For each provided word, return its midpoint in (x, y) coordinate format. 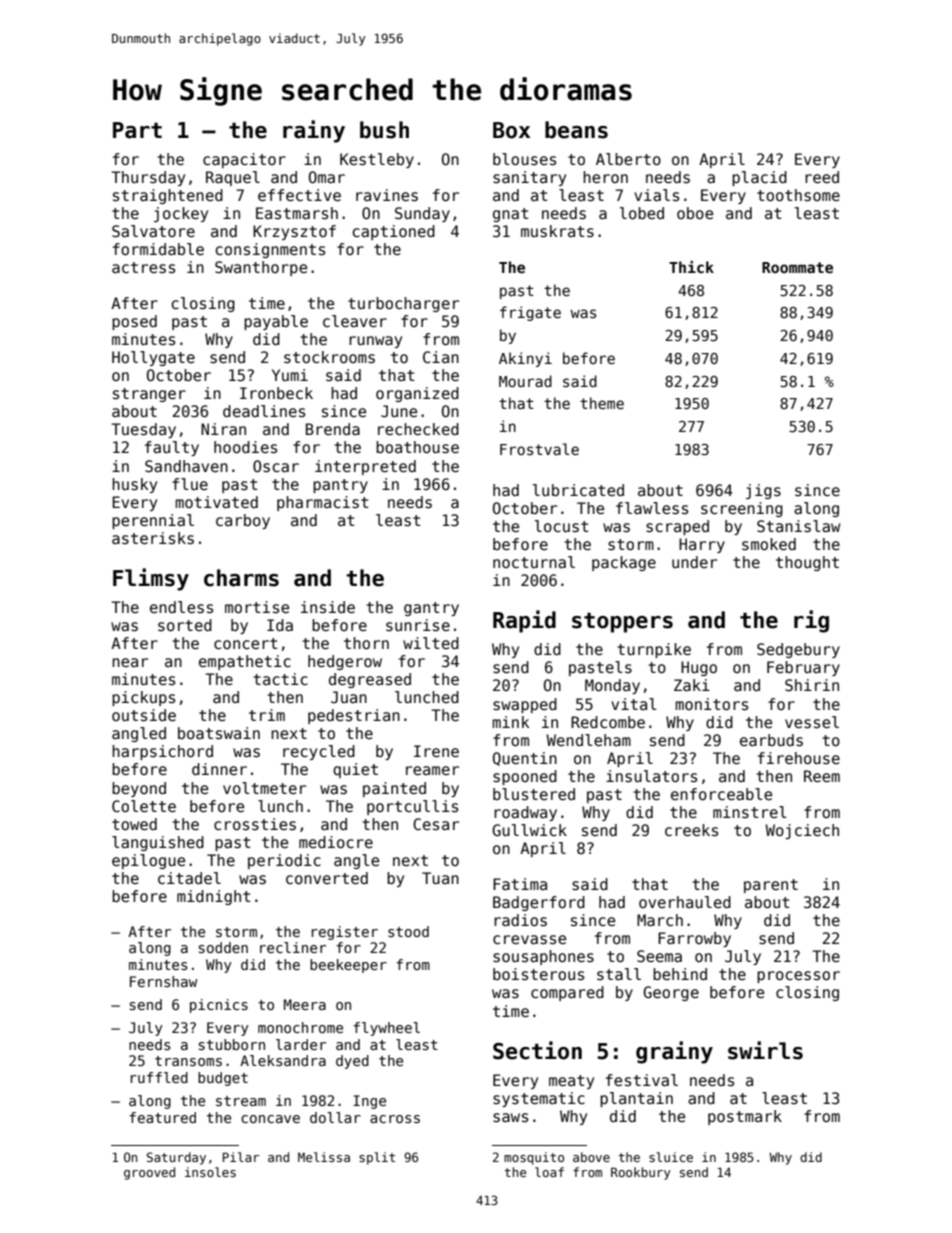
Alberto (628, 159)
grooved (149, 1173)
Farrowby (694, 939)
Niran (223, 429)
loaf (549, 1172)
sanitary (529, 178)
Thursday (148, 178)
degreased (370, 680)
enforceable (721, 794)
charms (241, 578)
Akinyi (525, 359)
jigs (763, 491)
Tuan (440, 878)
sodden (223, 947)
